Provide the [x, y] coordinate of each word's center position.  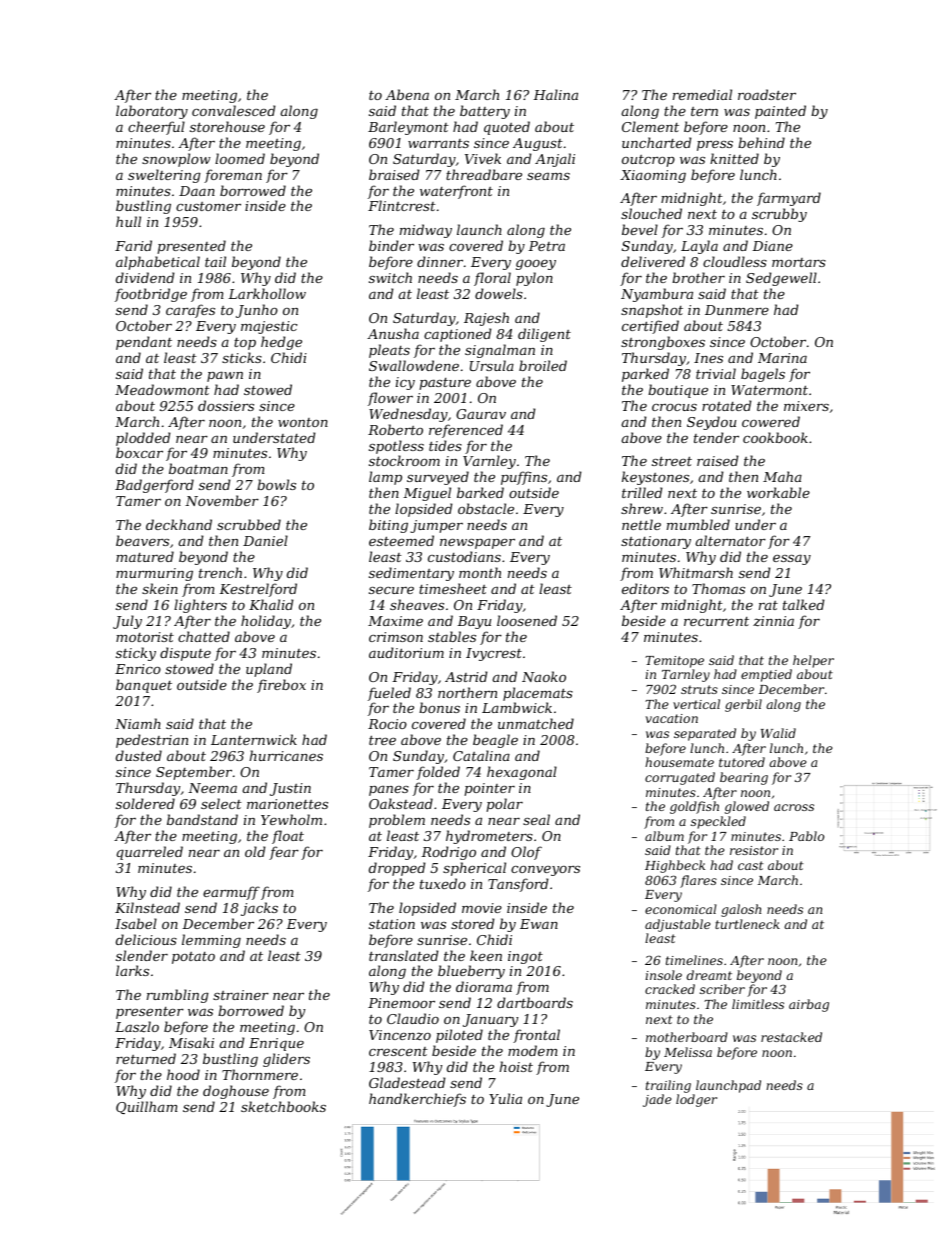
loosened [527, 620]
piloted [459, 1036]
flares [698, 881]
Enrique [276, 1044]
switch [390, 277]
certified [650, 327]
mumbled [698, 524]
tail [215, 261]
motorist [145, 637]
